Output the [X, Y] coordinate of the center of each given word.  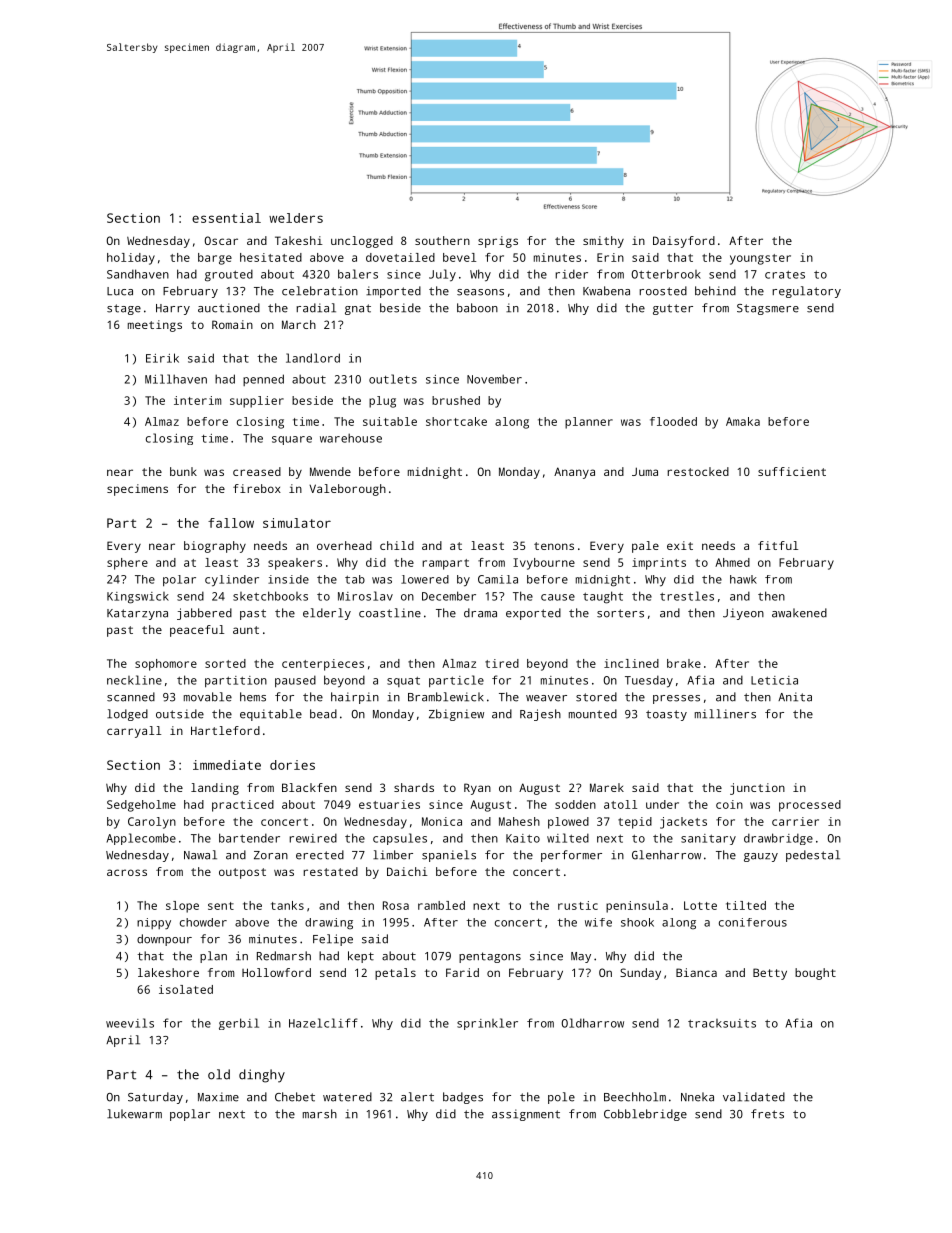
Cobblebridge [645, 1115]
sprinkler [487, 1024]
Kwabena [606, 291]
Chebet [295, 1097]
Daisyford [684, 242]
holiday [131, 259]
